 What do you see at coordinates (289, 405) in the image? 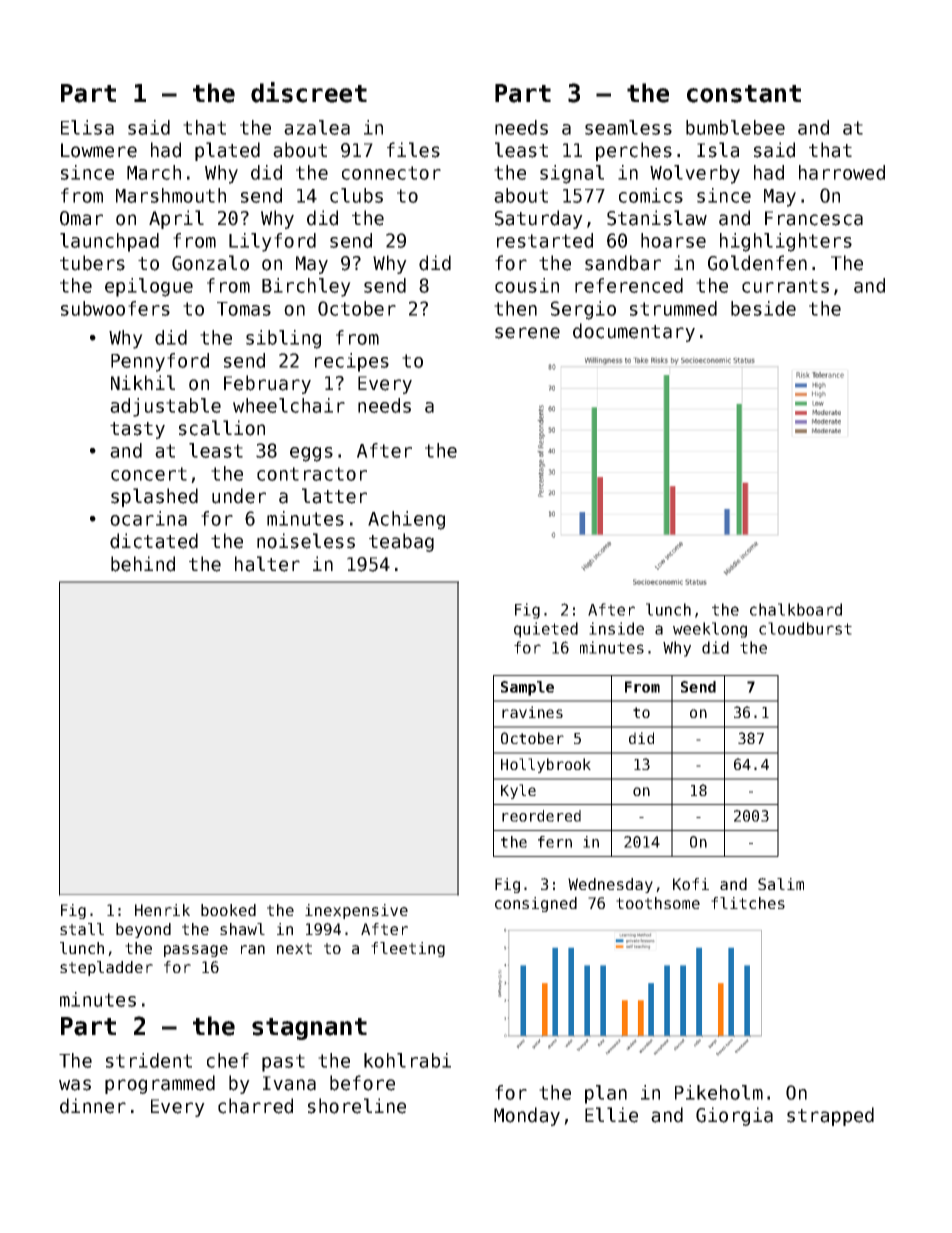
I see `wheelchair` at bounding box center [289, 405].
